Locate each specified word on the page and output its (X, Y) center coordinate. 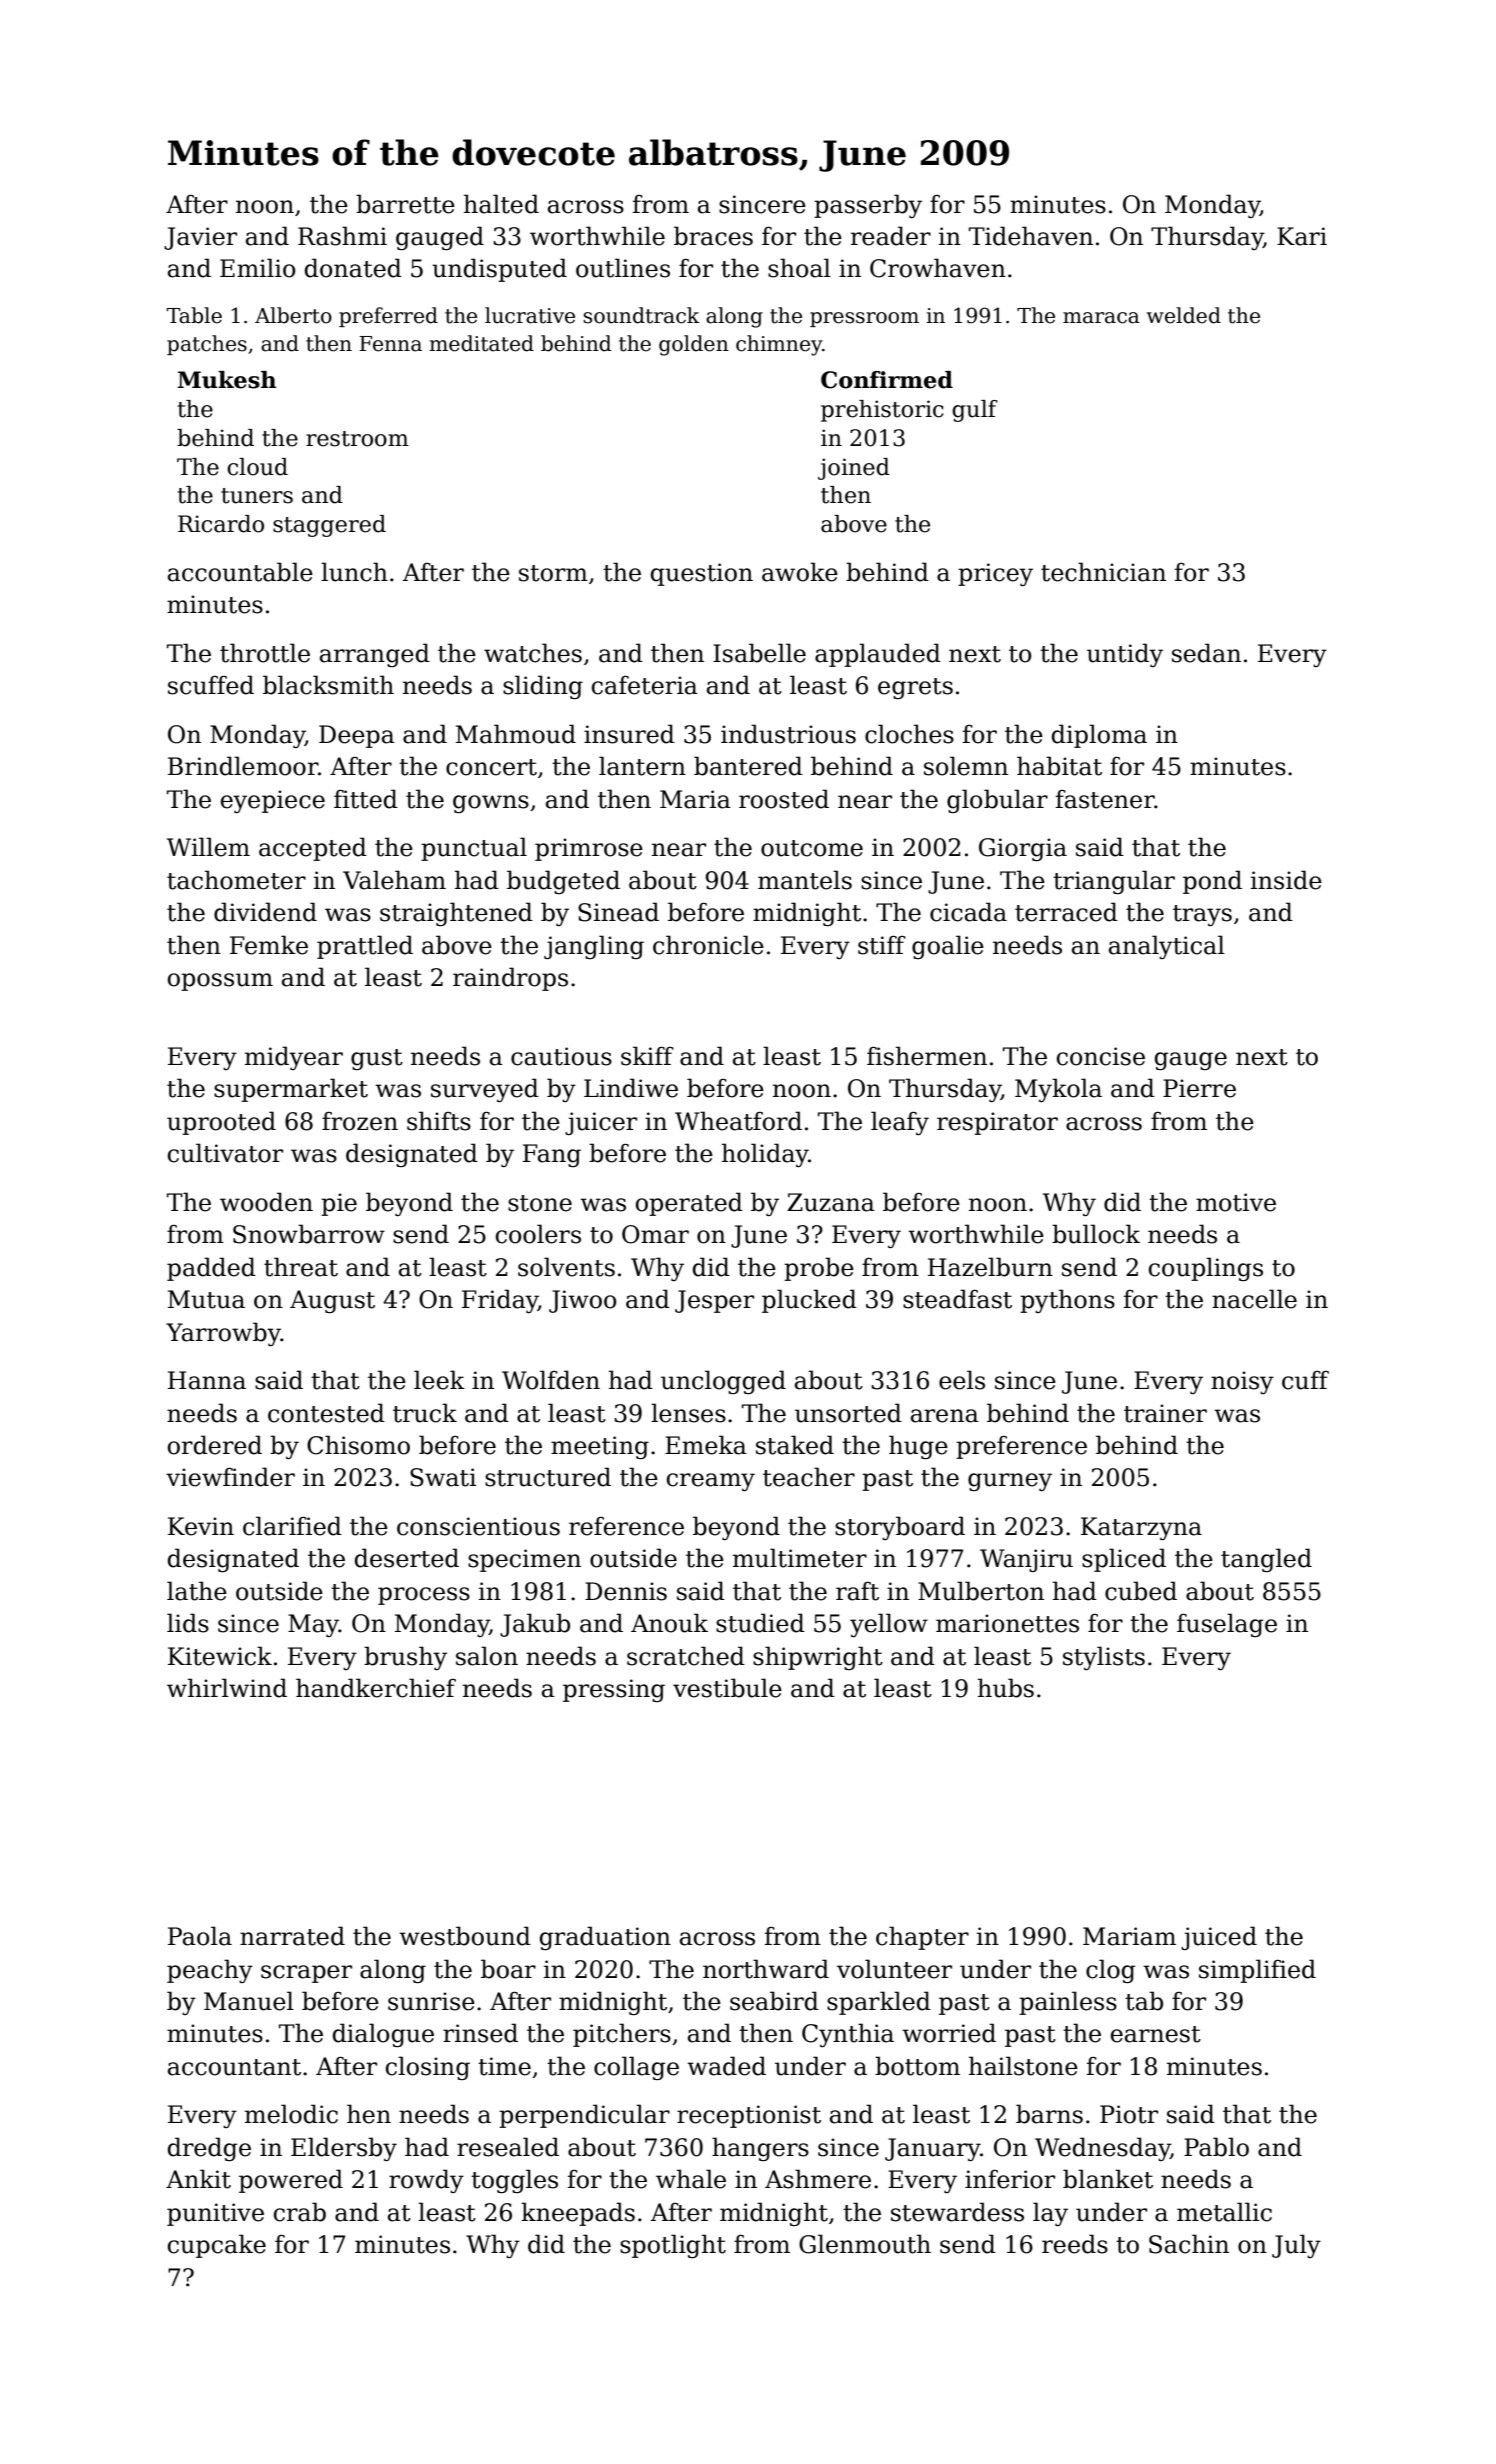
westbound (465, 1936)
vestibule (727, 1688)
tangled (1266, 1560)
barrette (405, 204)
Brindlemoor (243, 766)
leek (439, 1380)
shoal (799, 268)
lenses (688, 1413)
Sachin (1189, 2244)
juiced (1219, 1938)
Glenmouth (865, 2244)
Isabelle (759, 653)
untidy (1125, 655)
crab (300, 2212)
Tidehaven (1031, 236)
